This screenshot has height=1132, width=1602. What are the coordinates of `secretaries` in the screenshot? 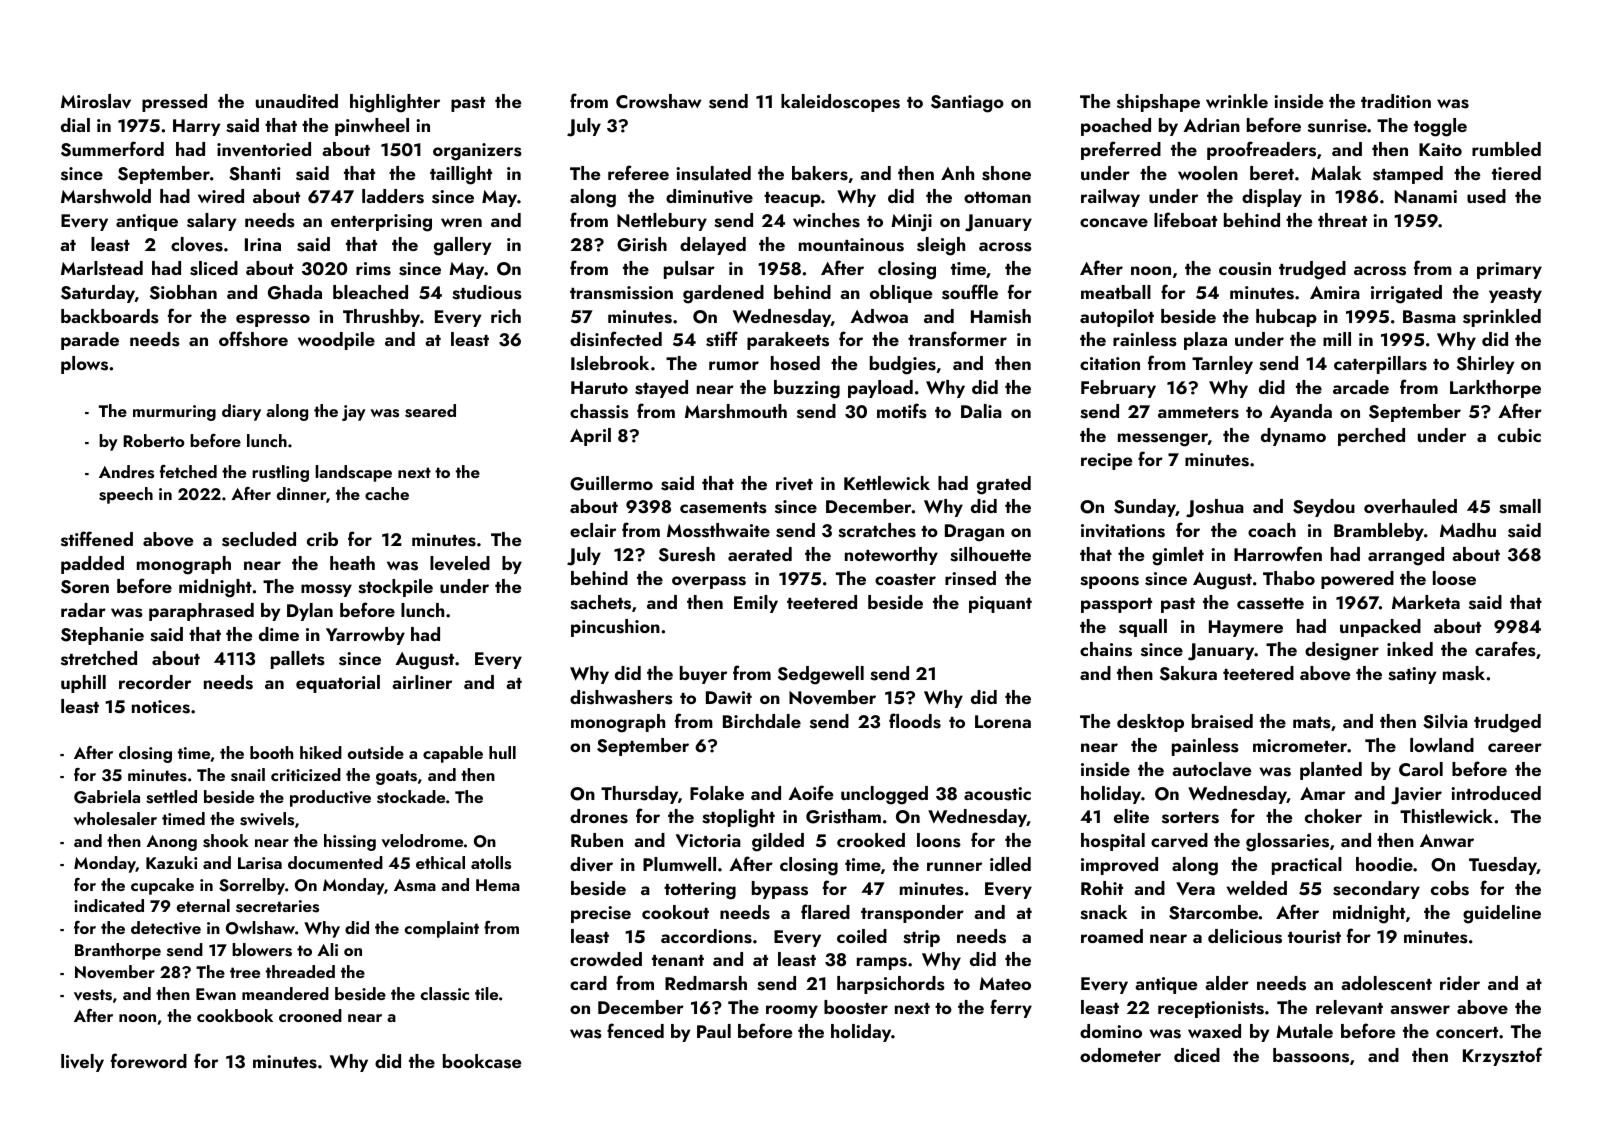 It's located at (277, 906).
